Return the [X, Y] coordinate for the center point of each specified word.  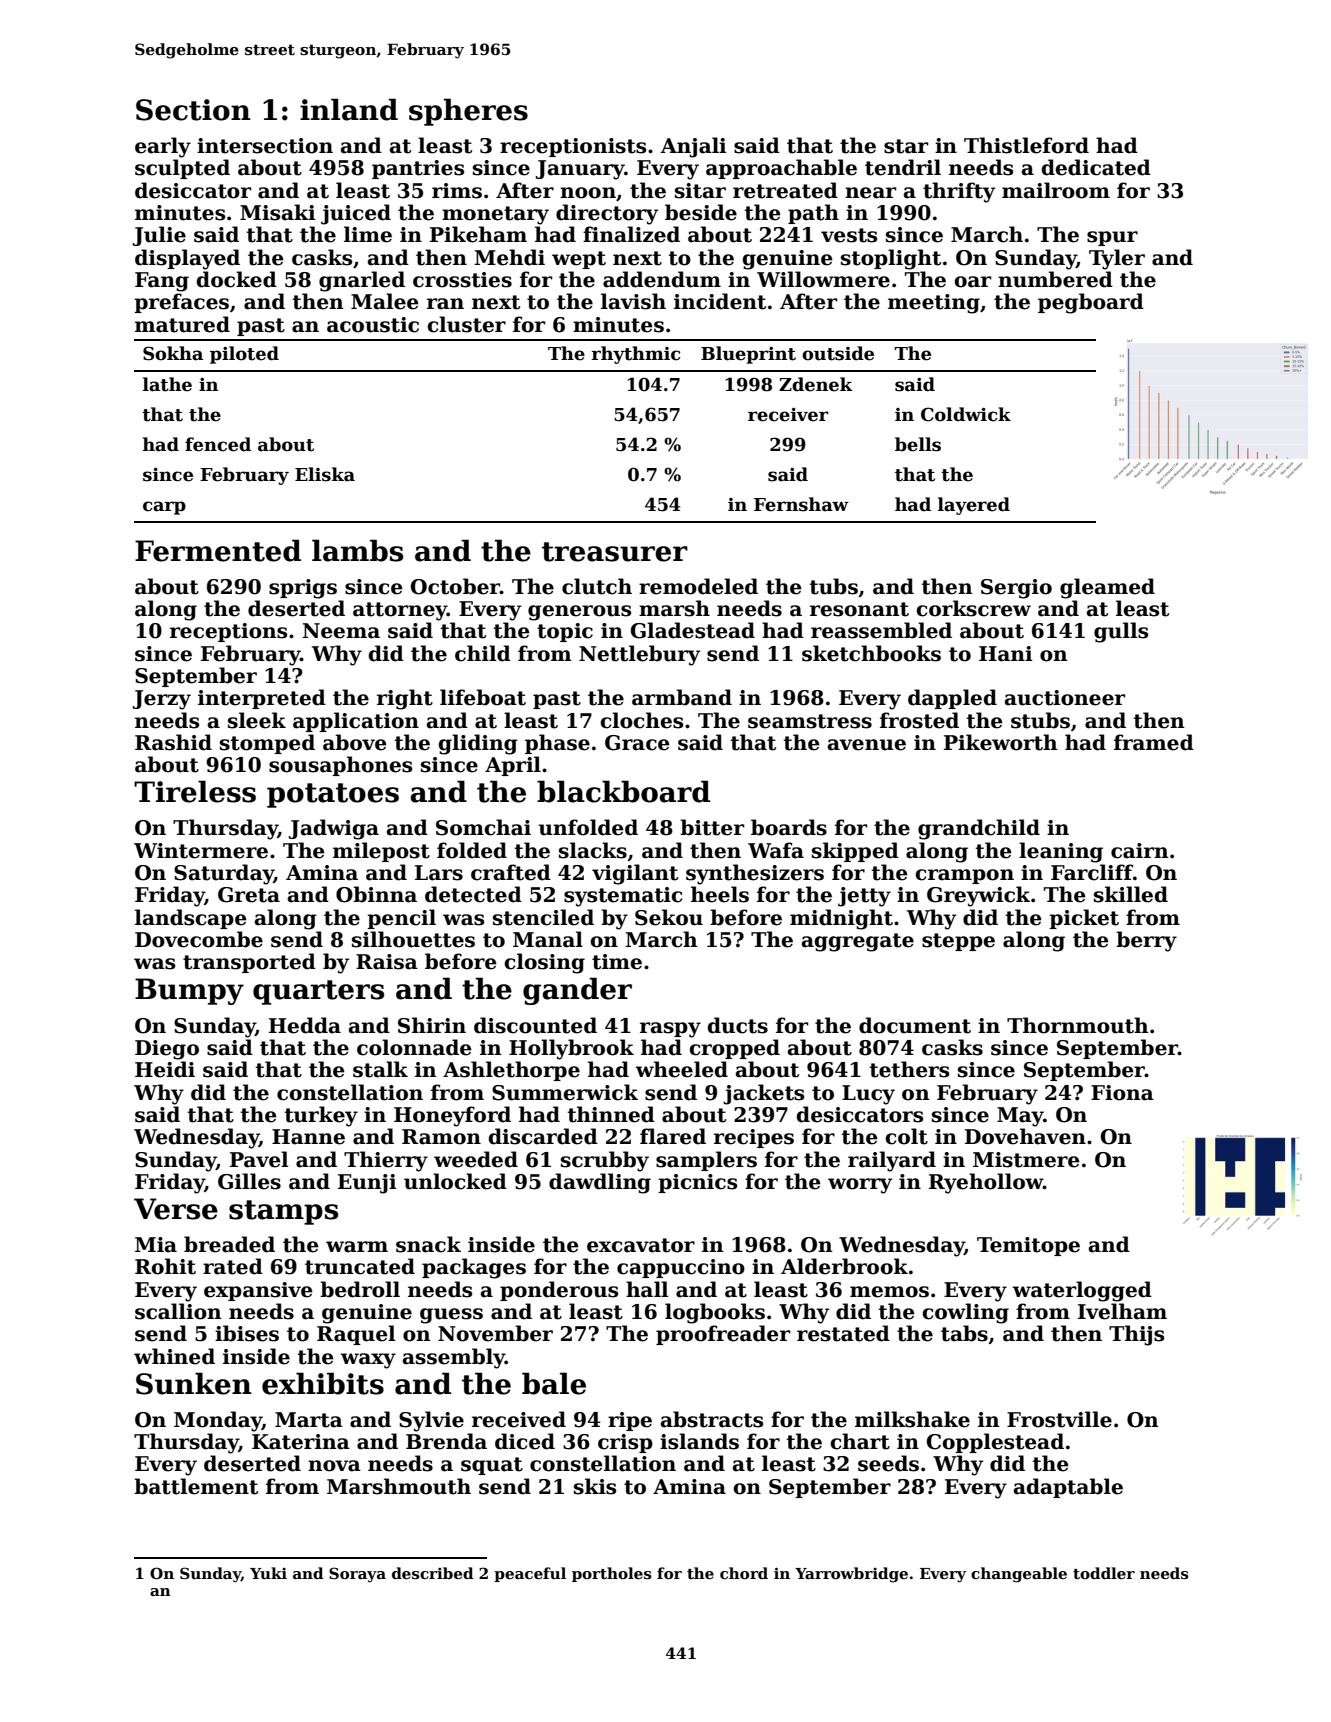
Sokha [173, 353]
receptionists [573, 147]
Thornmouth [1078, 1025]
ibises [247, 1333]
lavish [633, 301]
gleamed [1107, 588]
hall [647, 1289]
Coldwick [966, 414]
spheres [468, 112]
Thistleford [1026, 145]
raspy [670, 1030]
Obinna [376, 894]
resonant [859, 609]
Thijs [1136, 1335]
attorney [400, 611]
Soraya [357, 1575]
